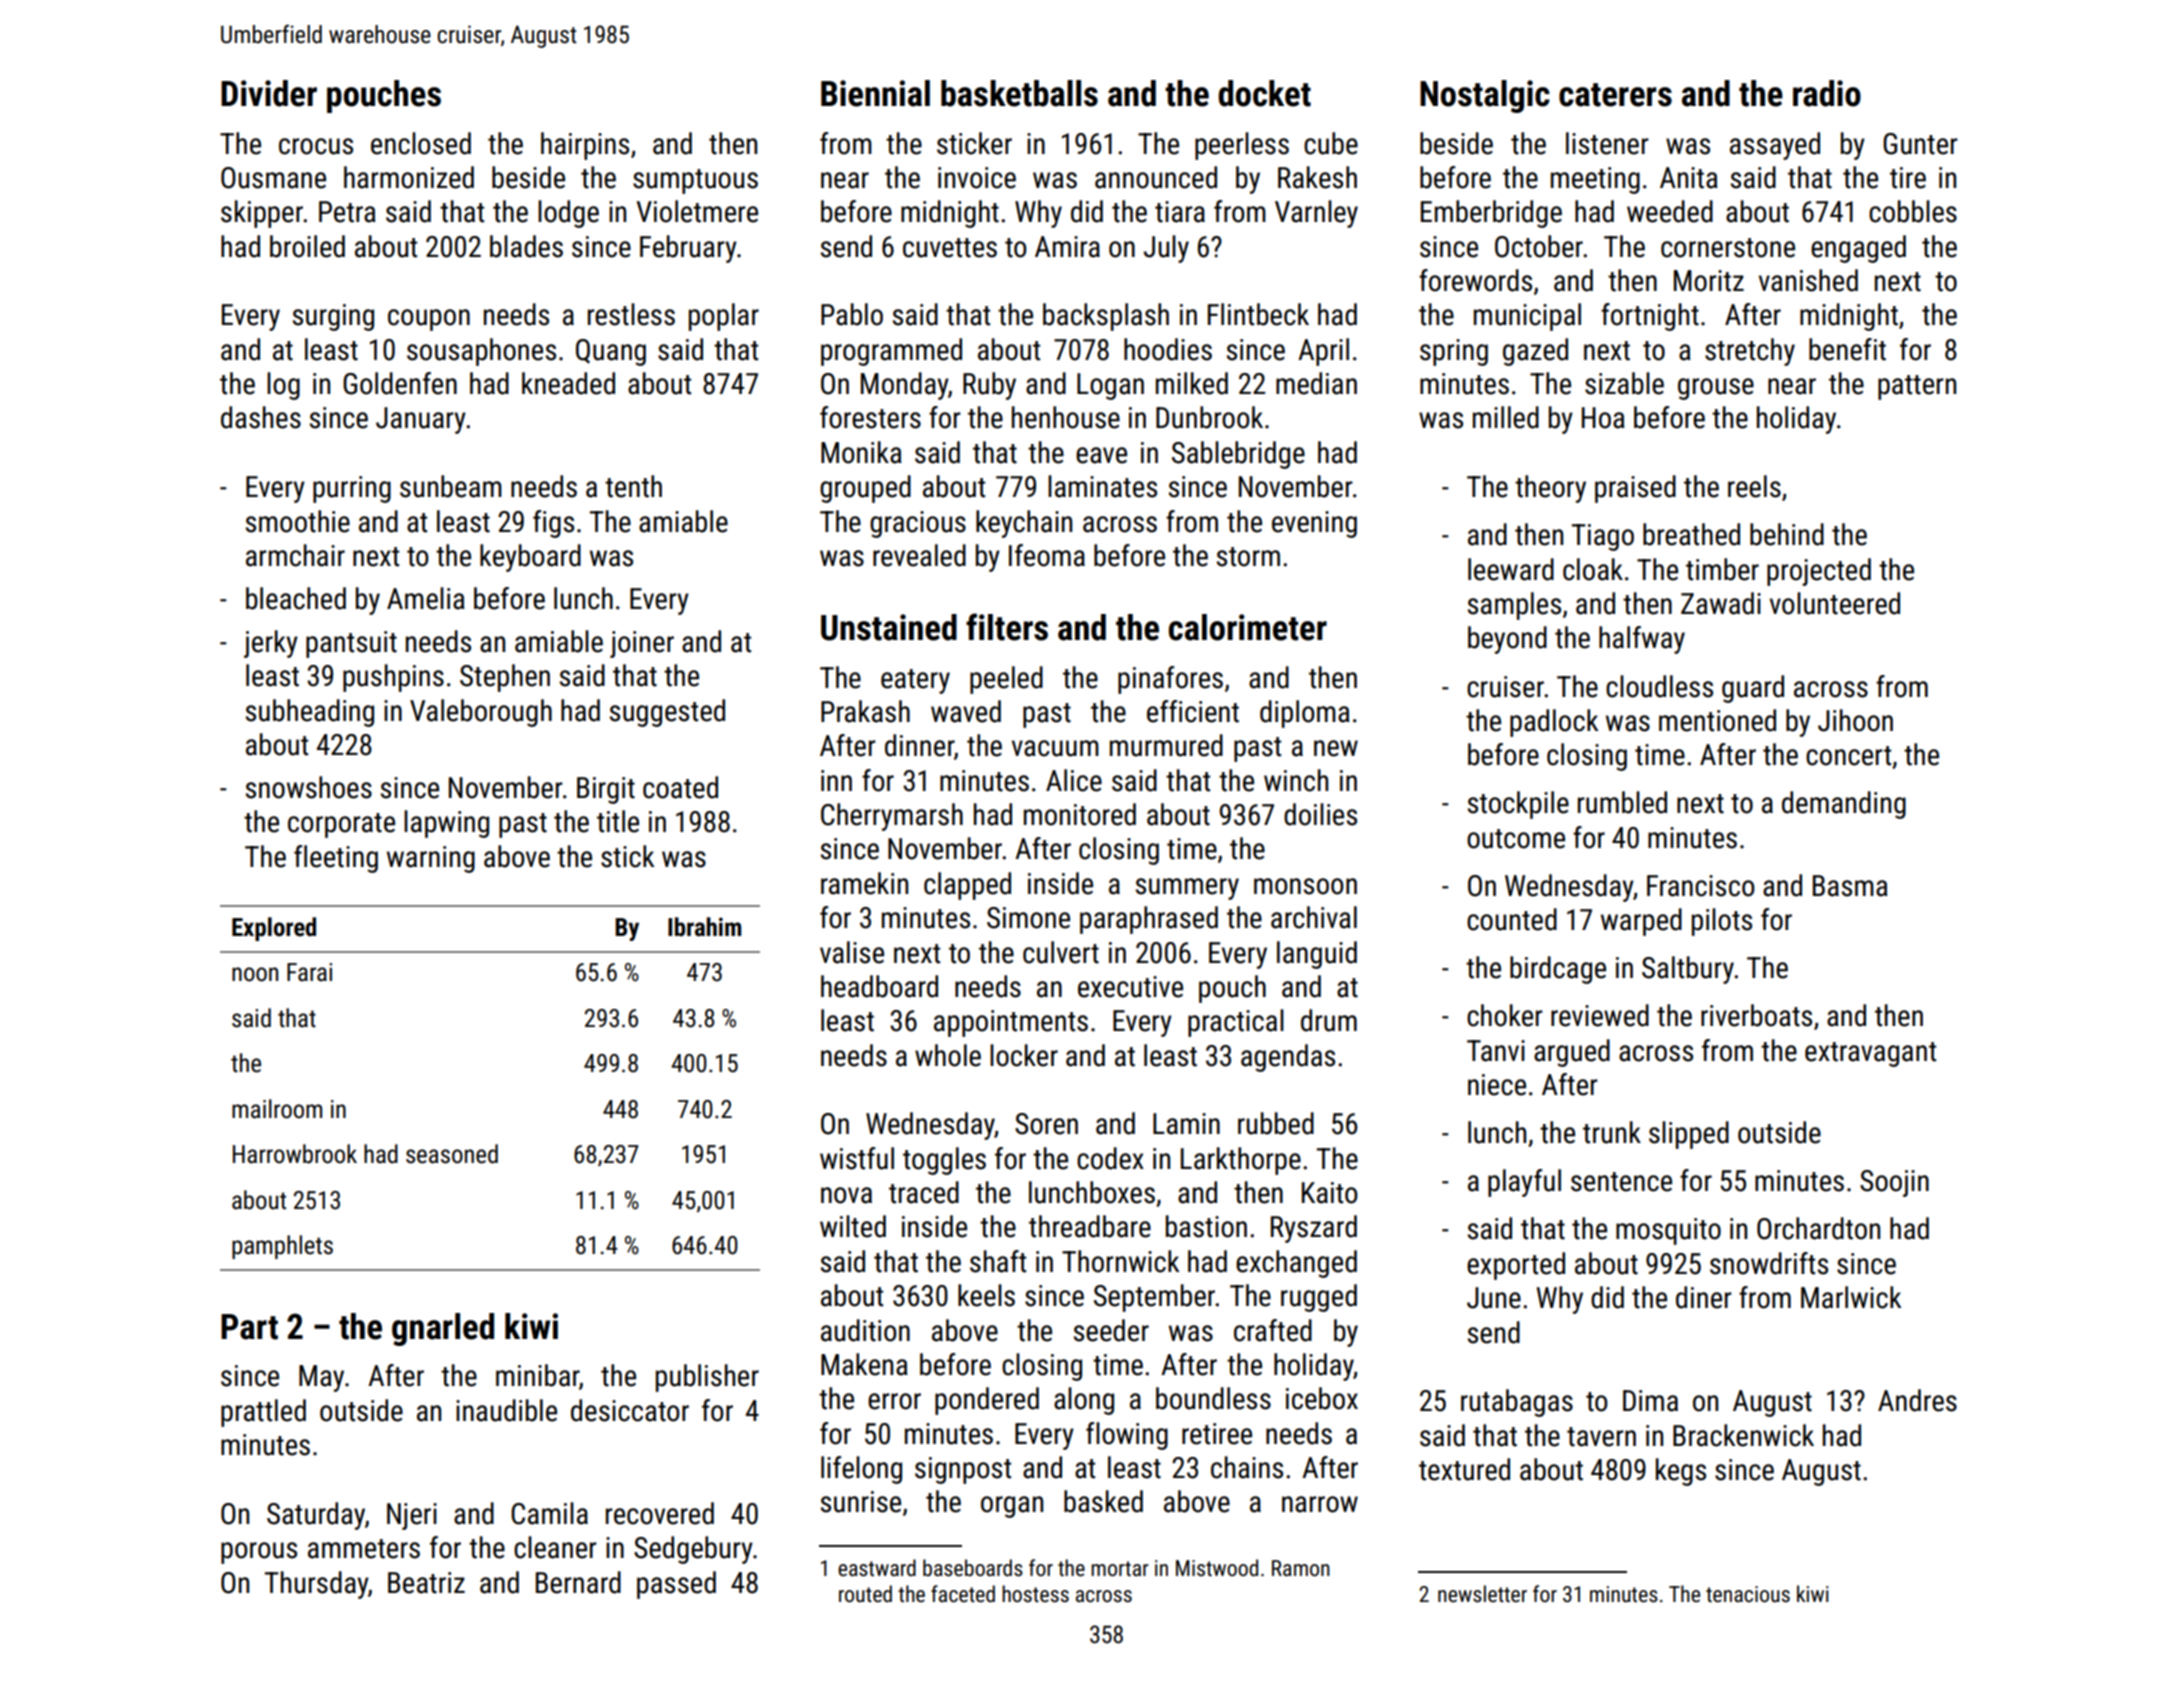  I want to click on Monika, so click(861, 452).
